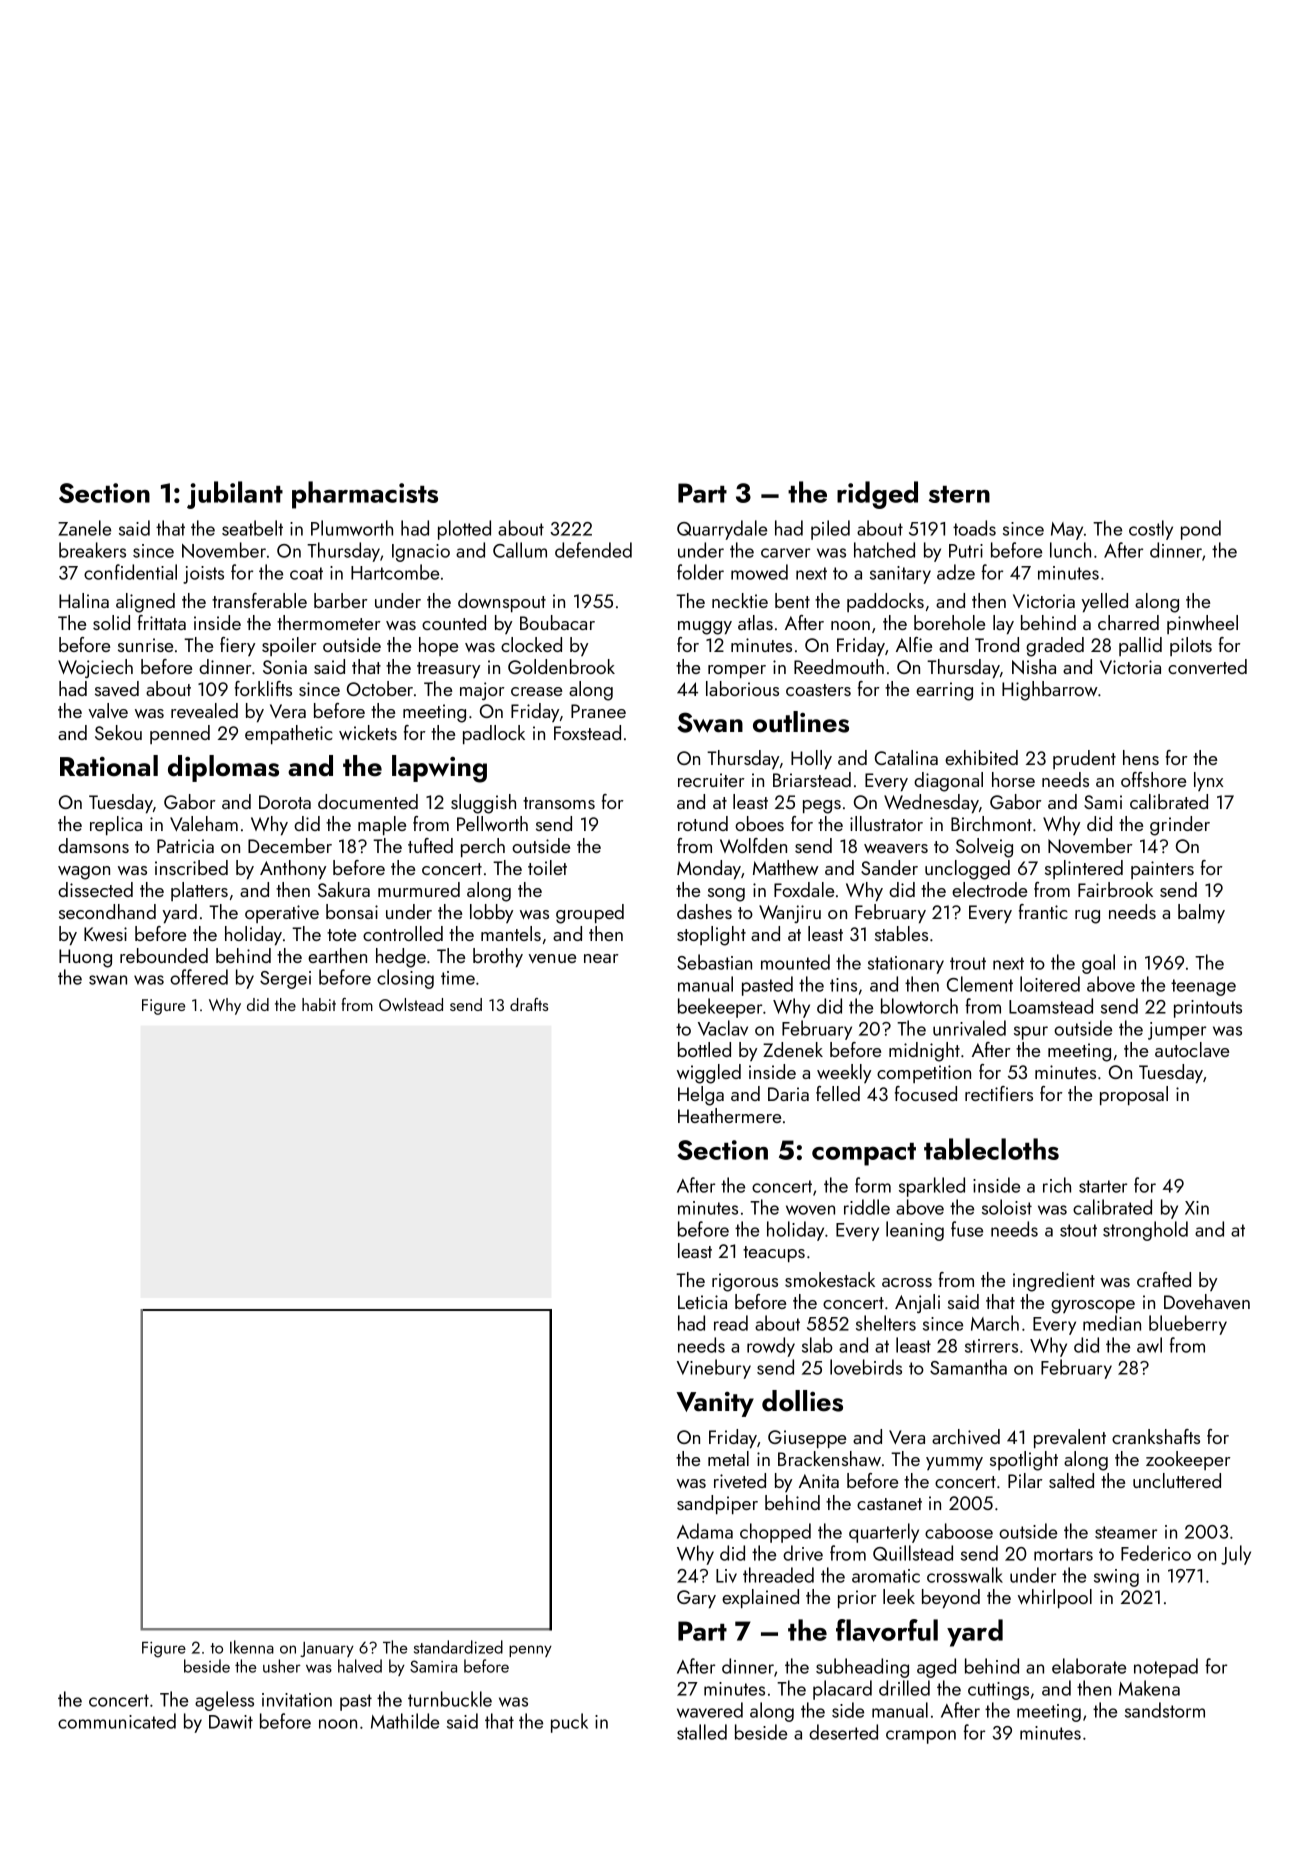  What do you see at coordinates (252, 1647) in the page?
I see `Ikenna` at bounding box center [252, 1647].
